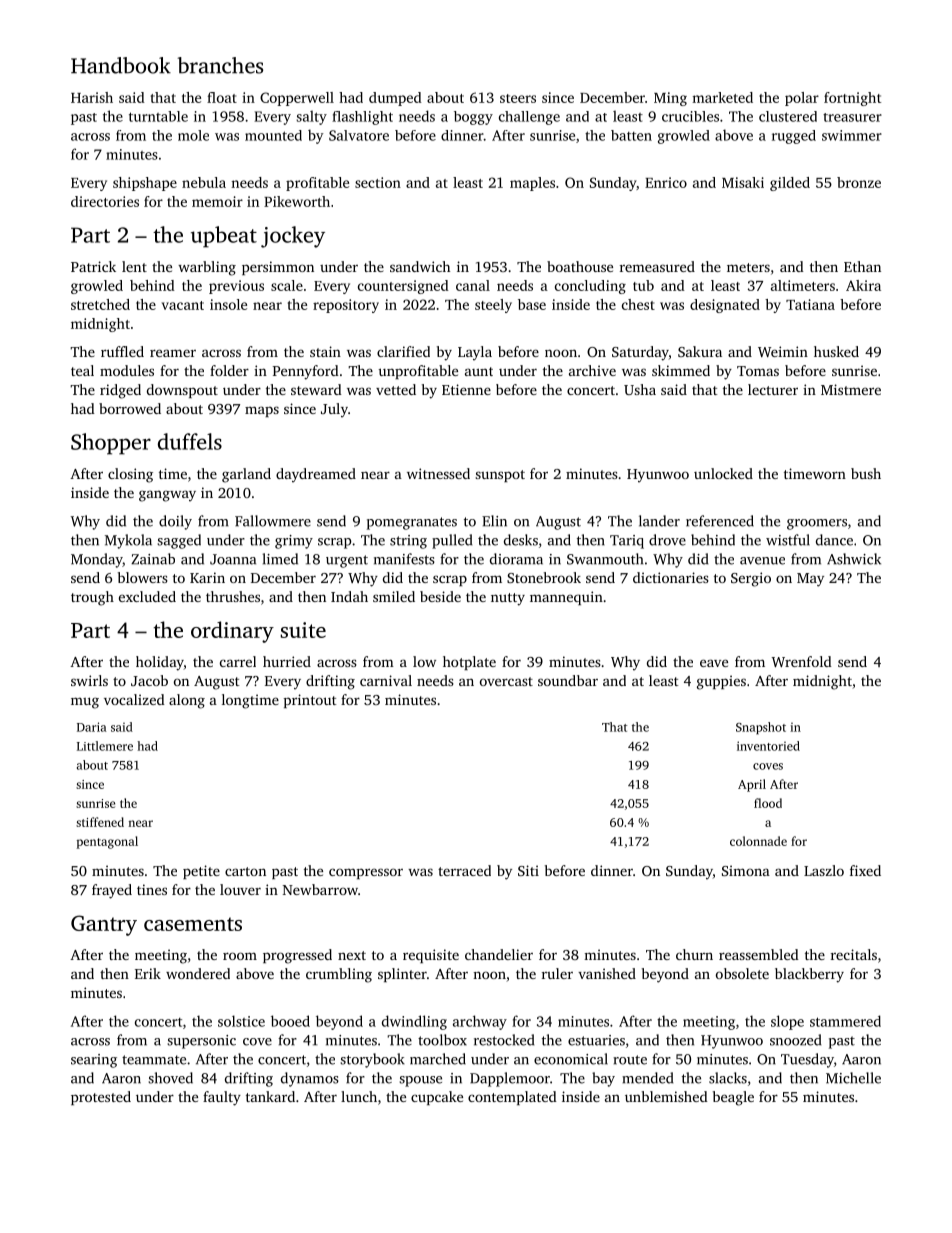 This screenshot has width=952, height=1233. Describe the element at coordinates (466, 389) in the screenshot. I see `Etienne` at that location.
